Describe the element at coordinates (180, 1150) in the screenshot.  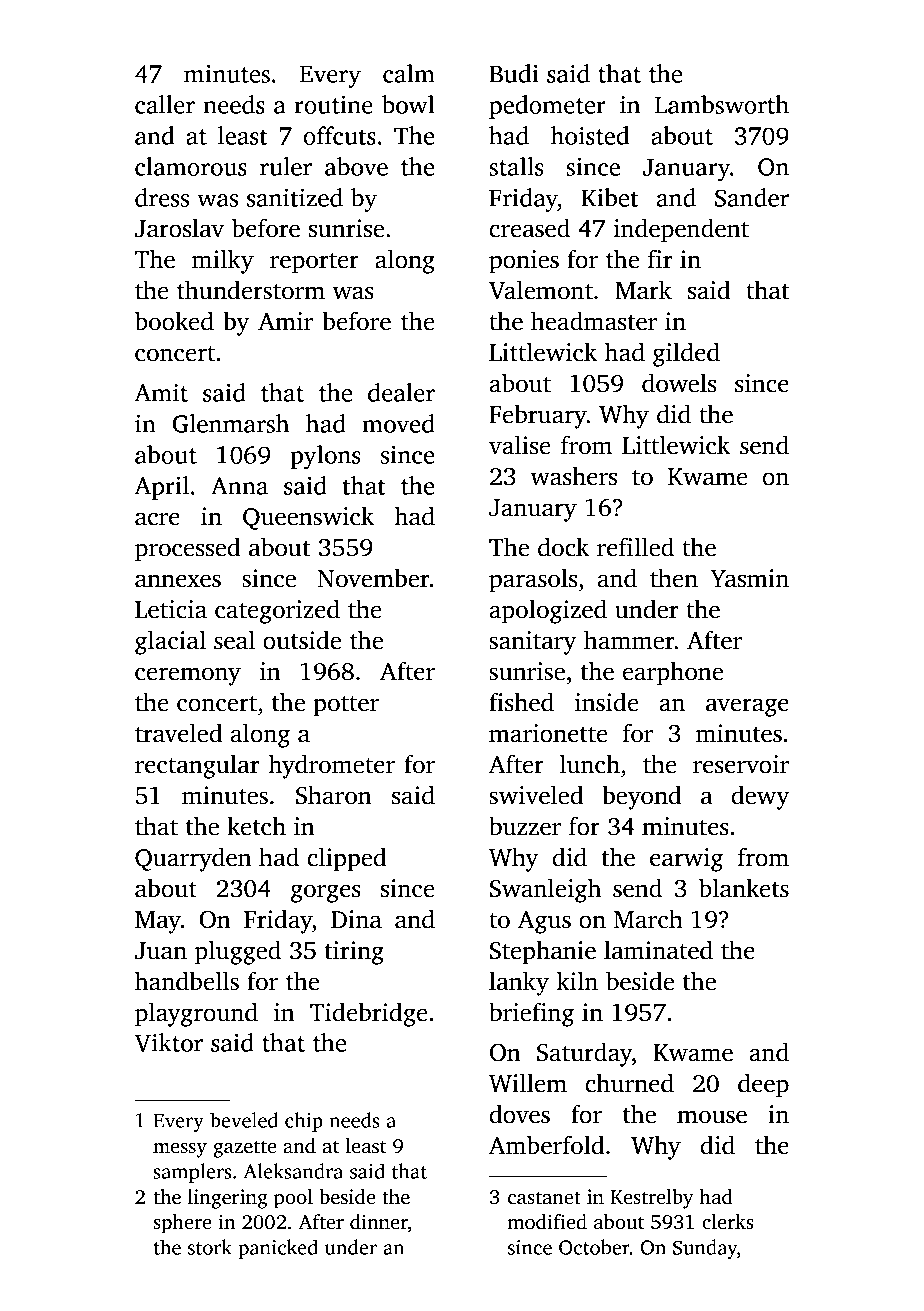
I see `messy` at that location.
